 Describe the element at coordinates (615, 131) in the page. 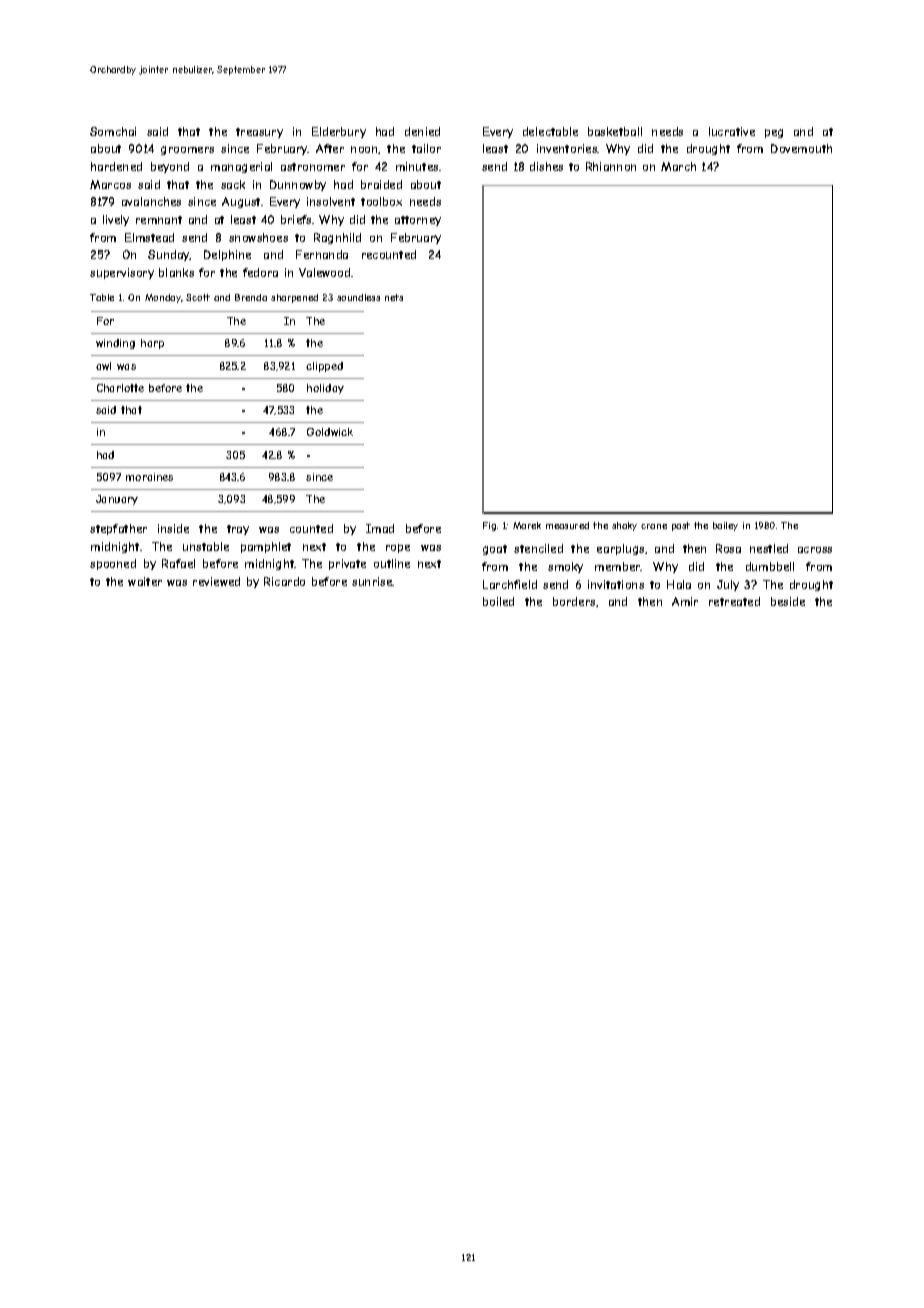

I see `basketball` at that location.
